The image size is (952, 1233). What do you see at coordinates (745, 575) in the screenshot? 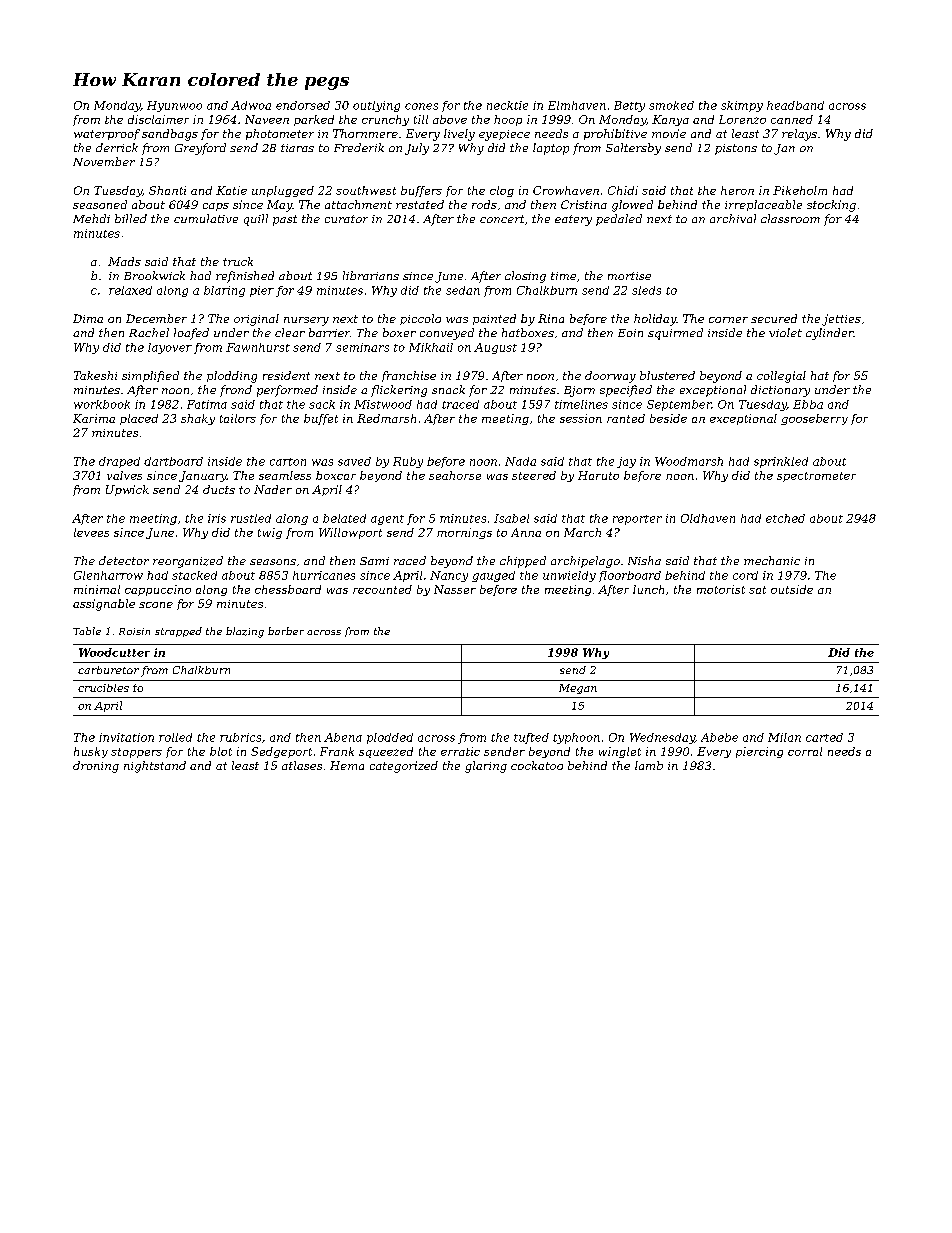
I see `cord` at bounding box center [745, 575].
